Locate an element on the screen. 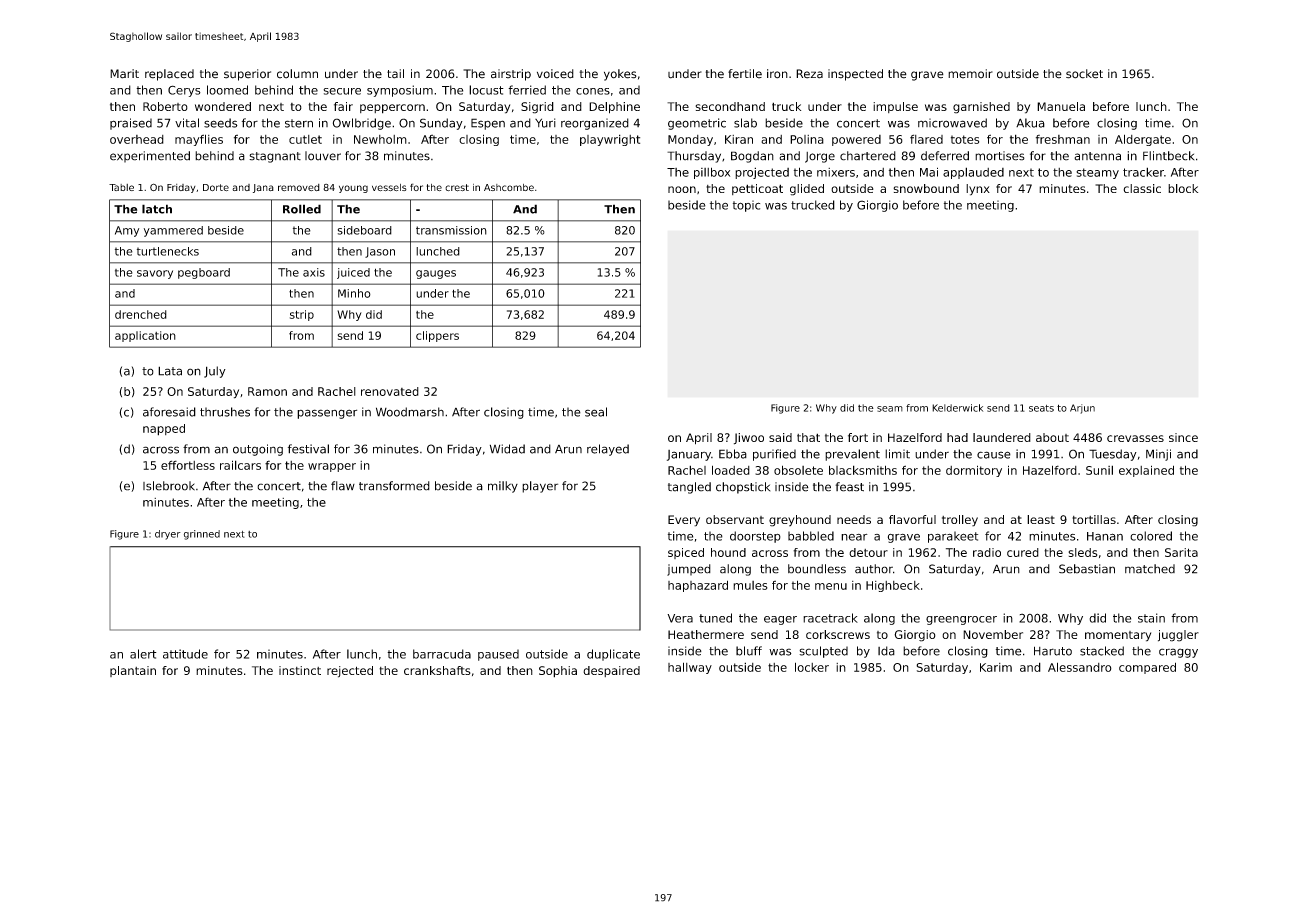 This screenshot has width=1308, height=924. passenger is located at coordinates (327, 414).
